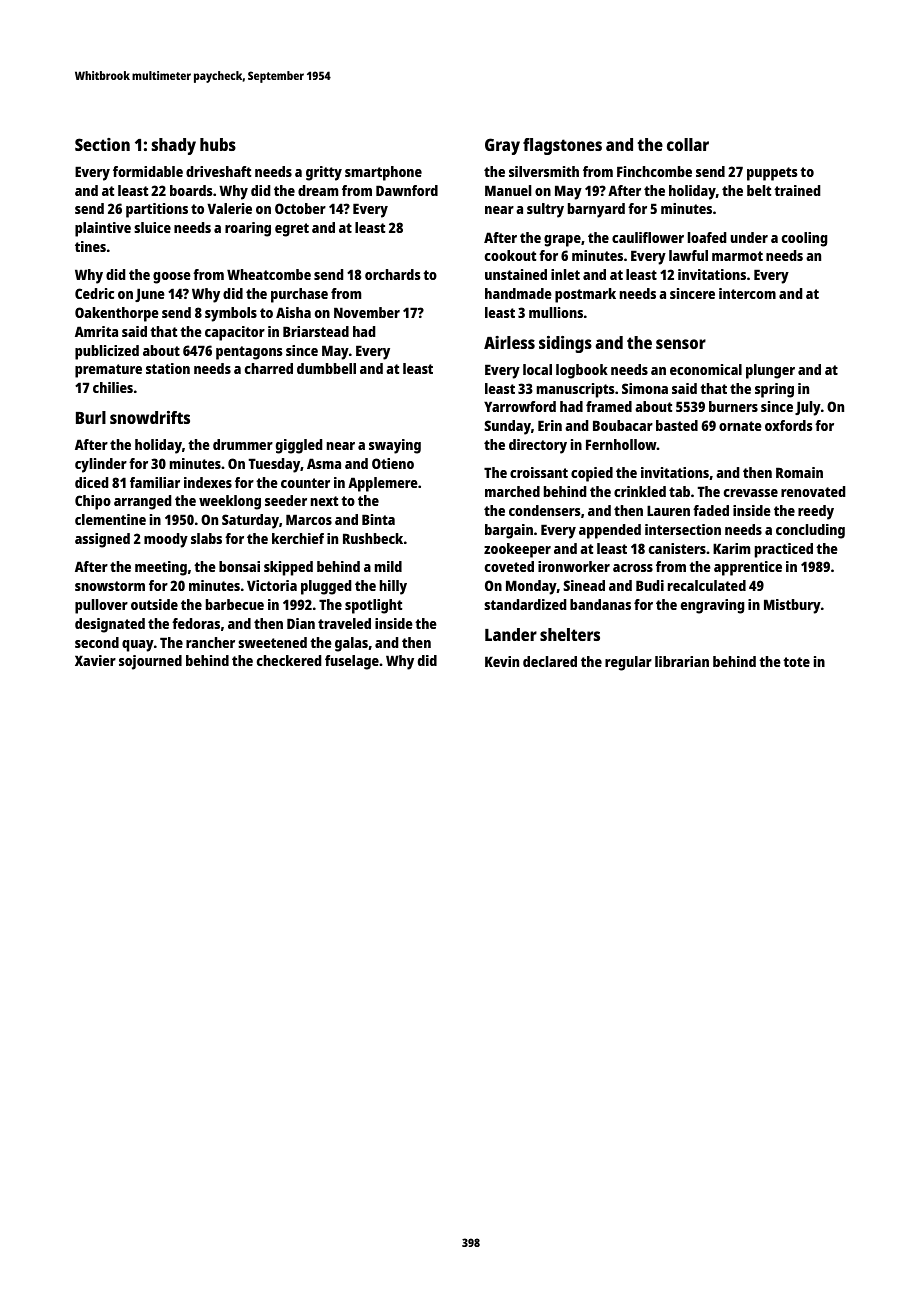 This screenshot has width=924, height=1314. Describe the element at coordinates (138, 646) in the screenshot. I see `quay` at that location.
